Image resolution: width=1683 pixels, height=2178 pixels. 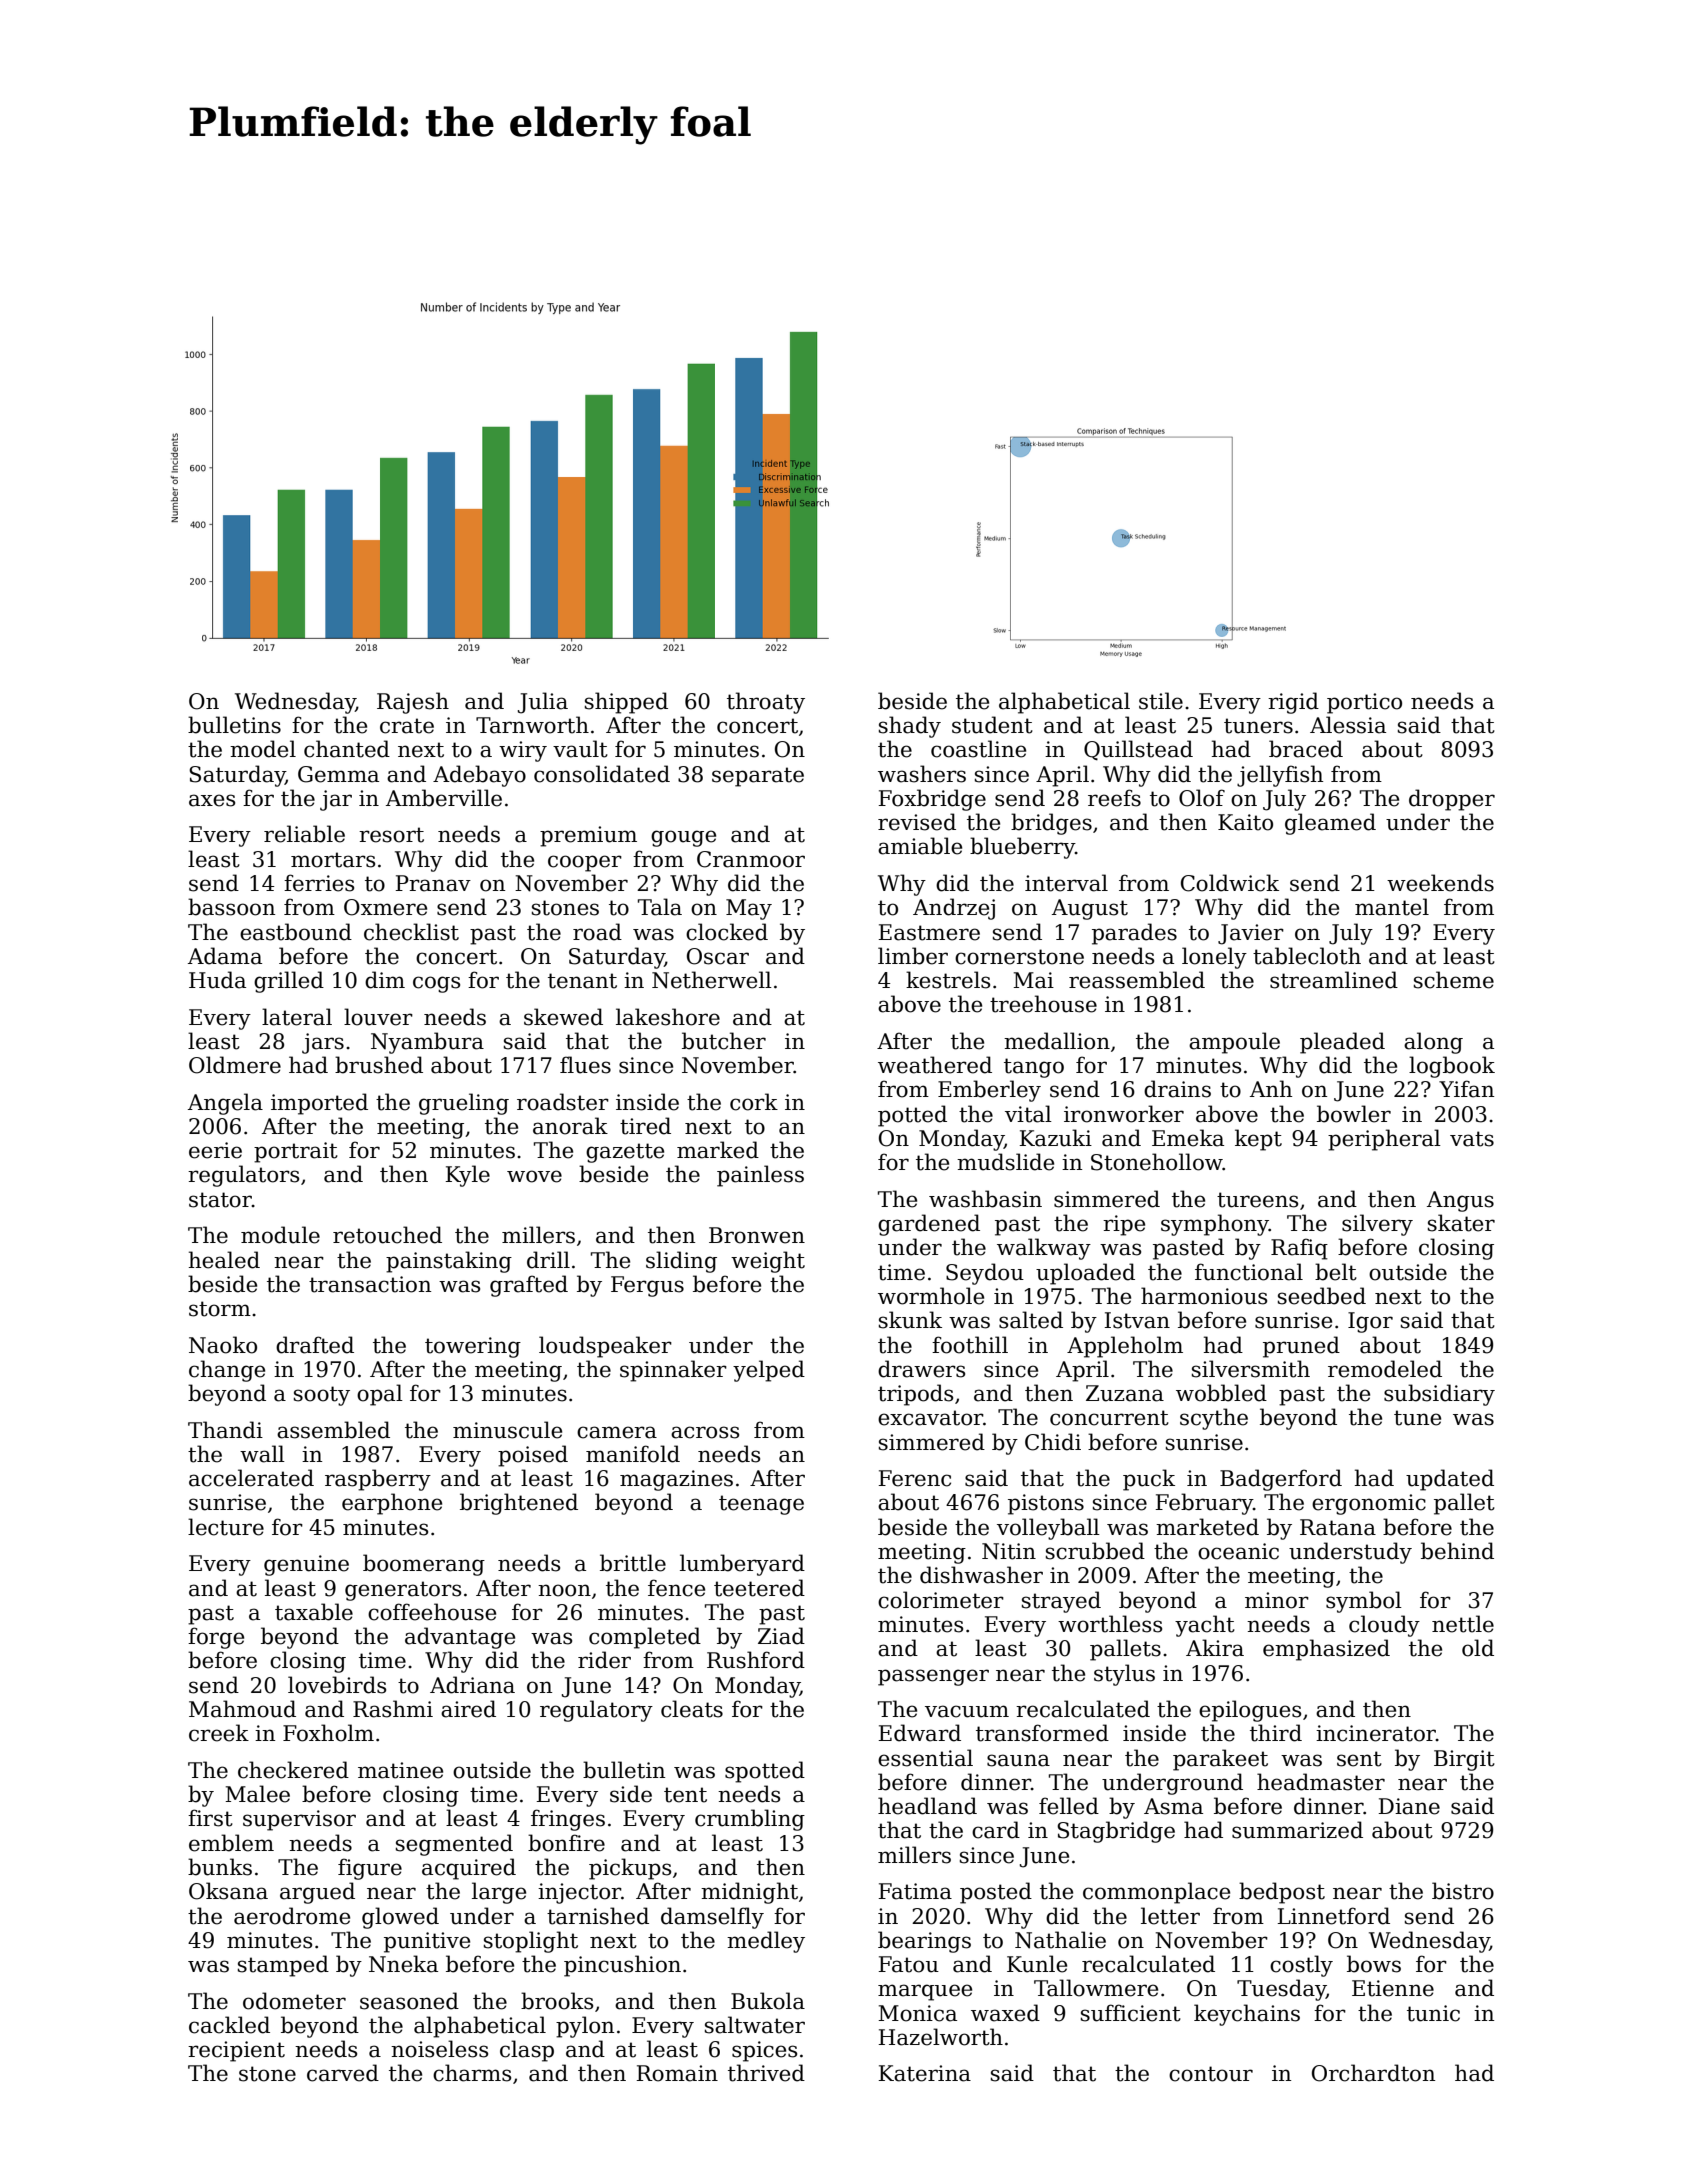 What do you see at coordinates (757, 1235) in the page?
I see `Bronwen` at bounding box center [757, 1235].
